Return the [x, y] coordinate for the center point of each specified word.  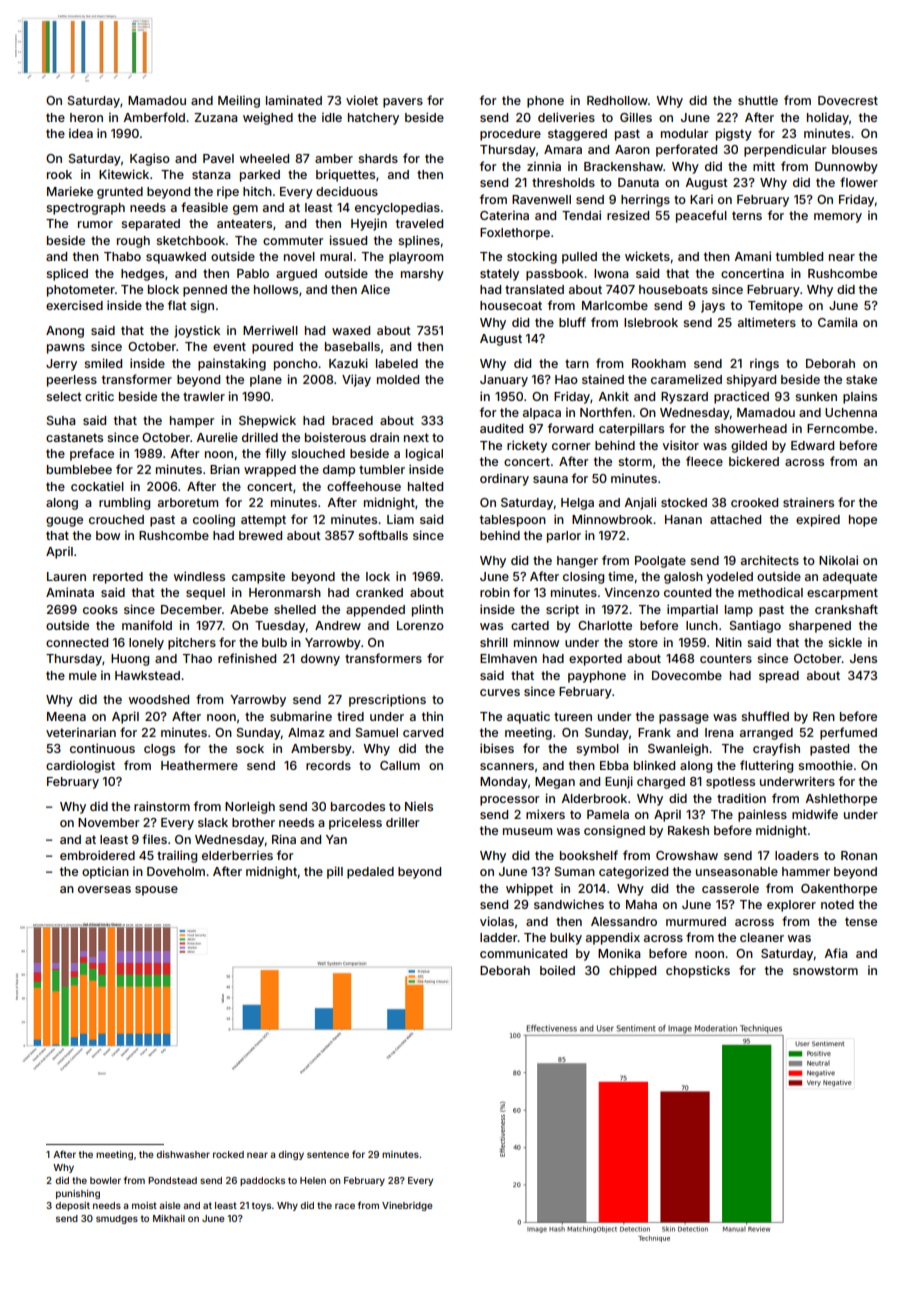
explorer [791, 906]
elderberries [237, 855]
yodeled [730, 578]
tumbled [799, 256]
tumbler [382, 469]
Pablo [253, 273]
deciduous [347, 191]
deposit [72, 1206]
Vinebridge [407, 1206]
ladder [499, 937]
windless [199, 576]
